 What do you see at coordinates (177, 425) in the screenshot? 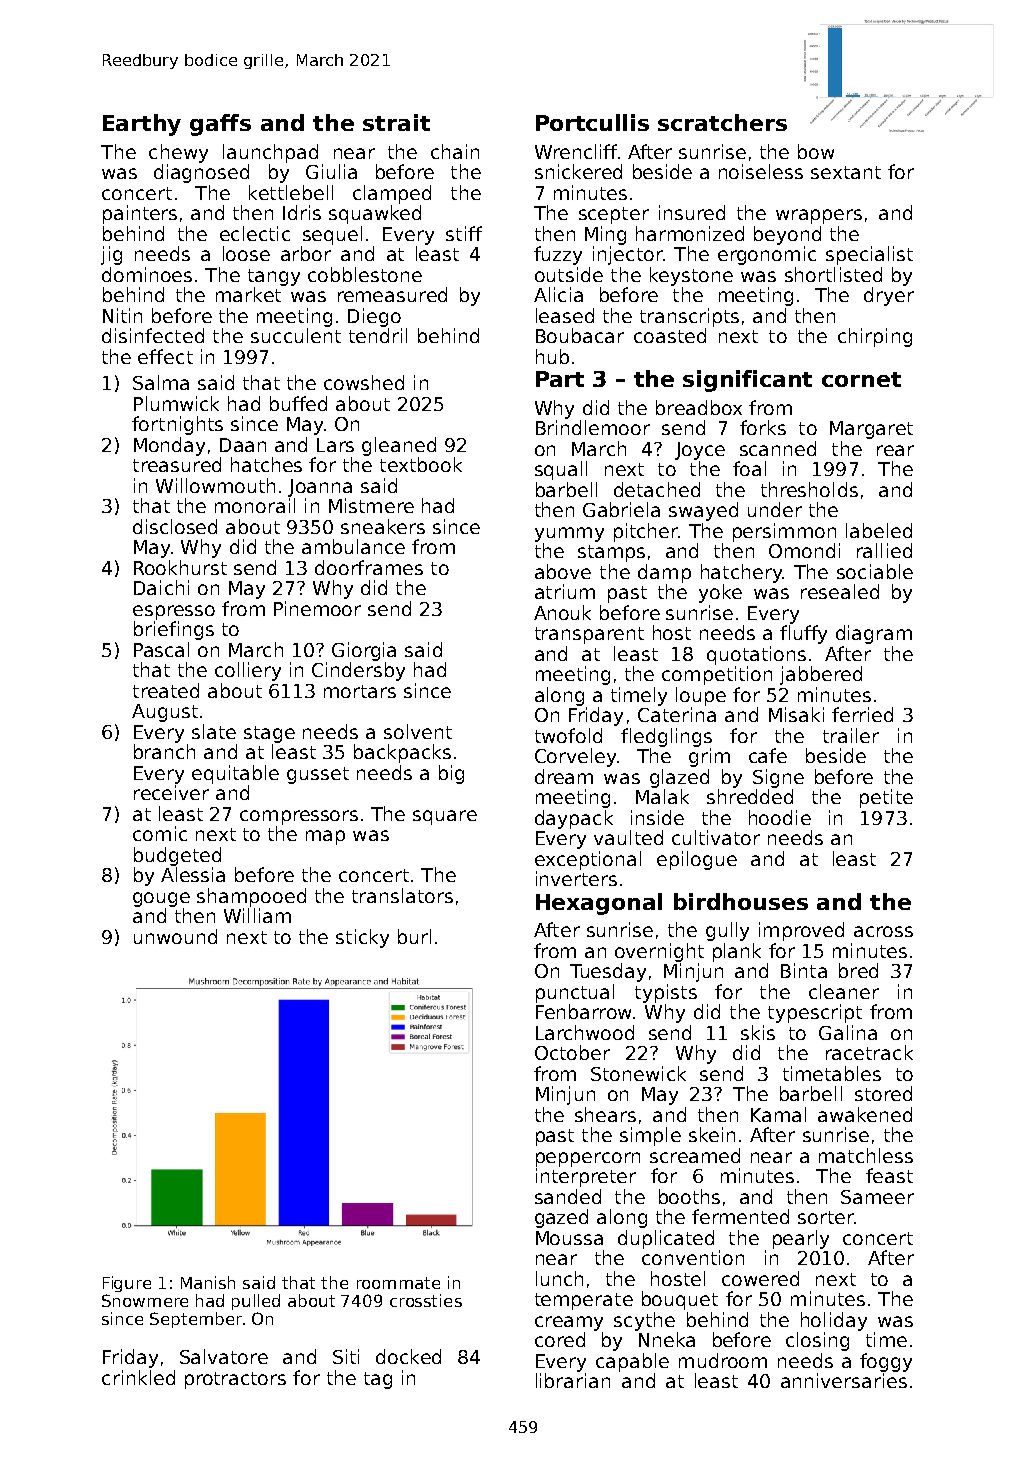
I see `fortnights` at bounding box center [177, 425].
